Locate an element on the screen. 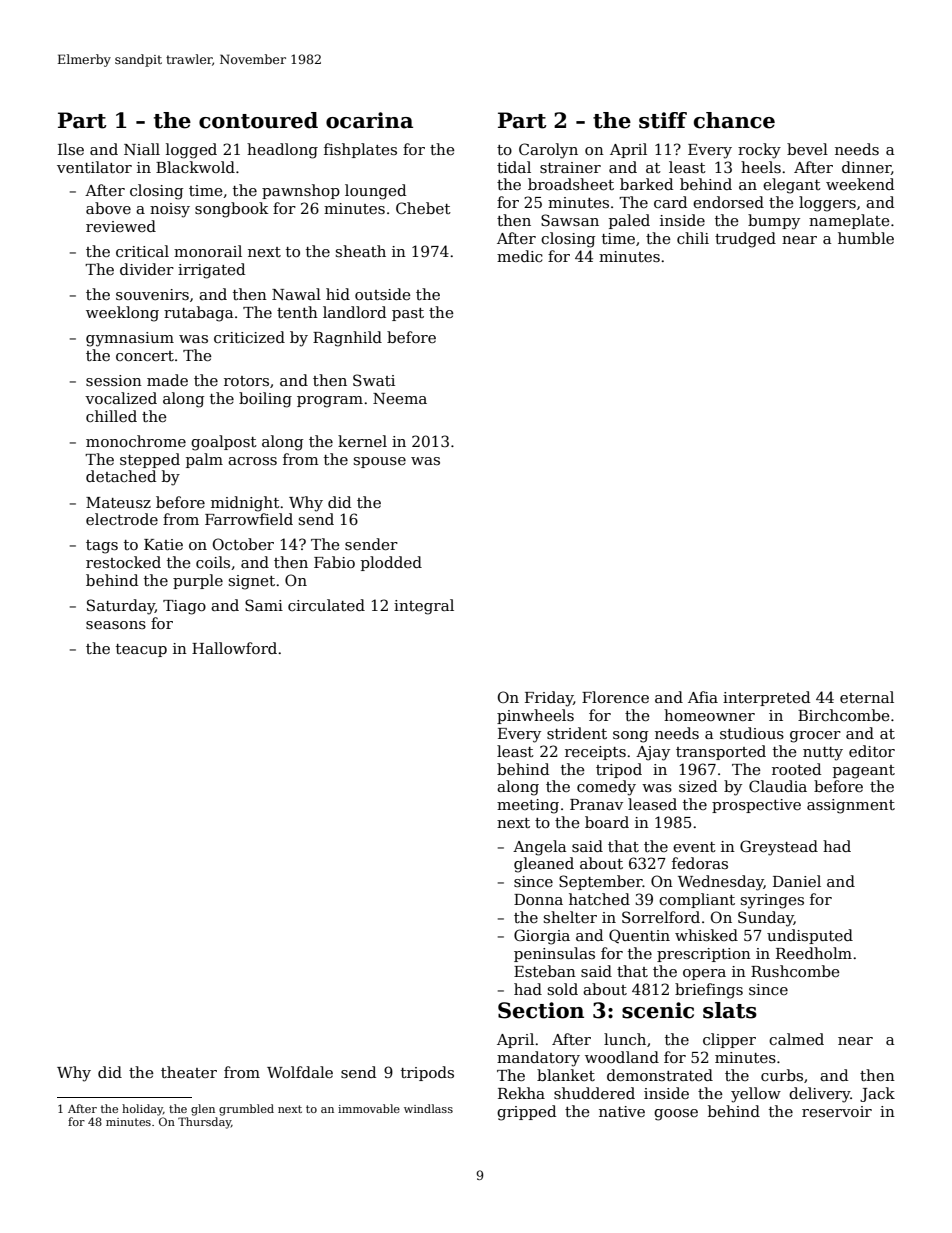  meeting is located at coordinates (528, 806).
